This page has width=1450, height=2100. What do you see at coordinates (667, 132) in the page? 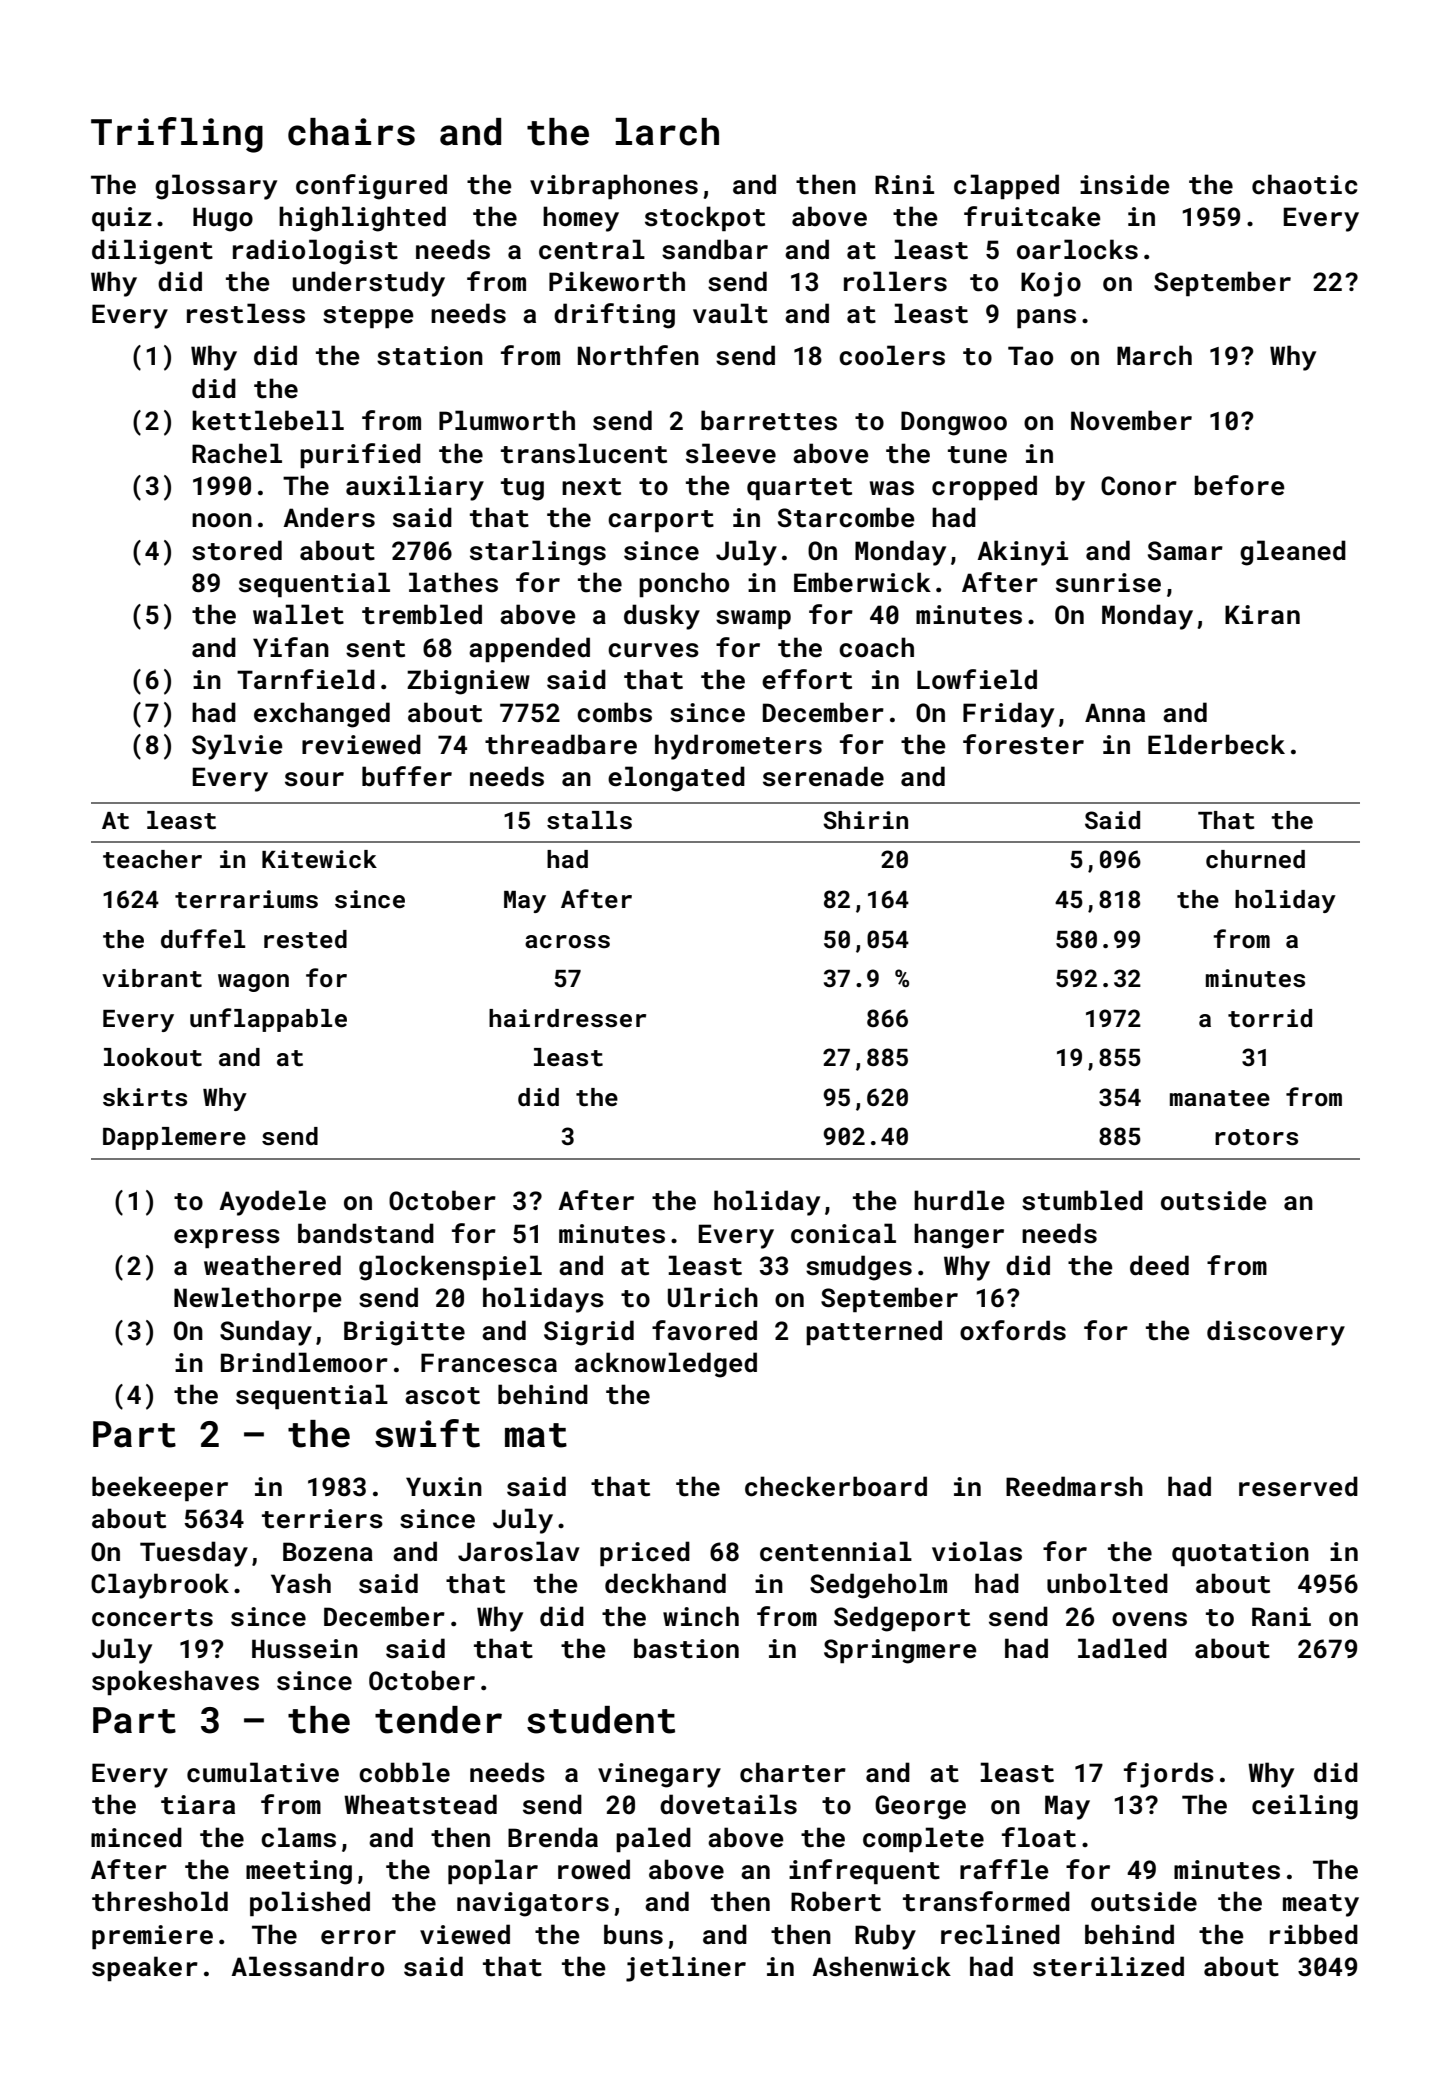
I see `larch` at bounding box center [667, 132].
